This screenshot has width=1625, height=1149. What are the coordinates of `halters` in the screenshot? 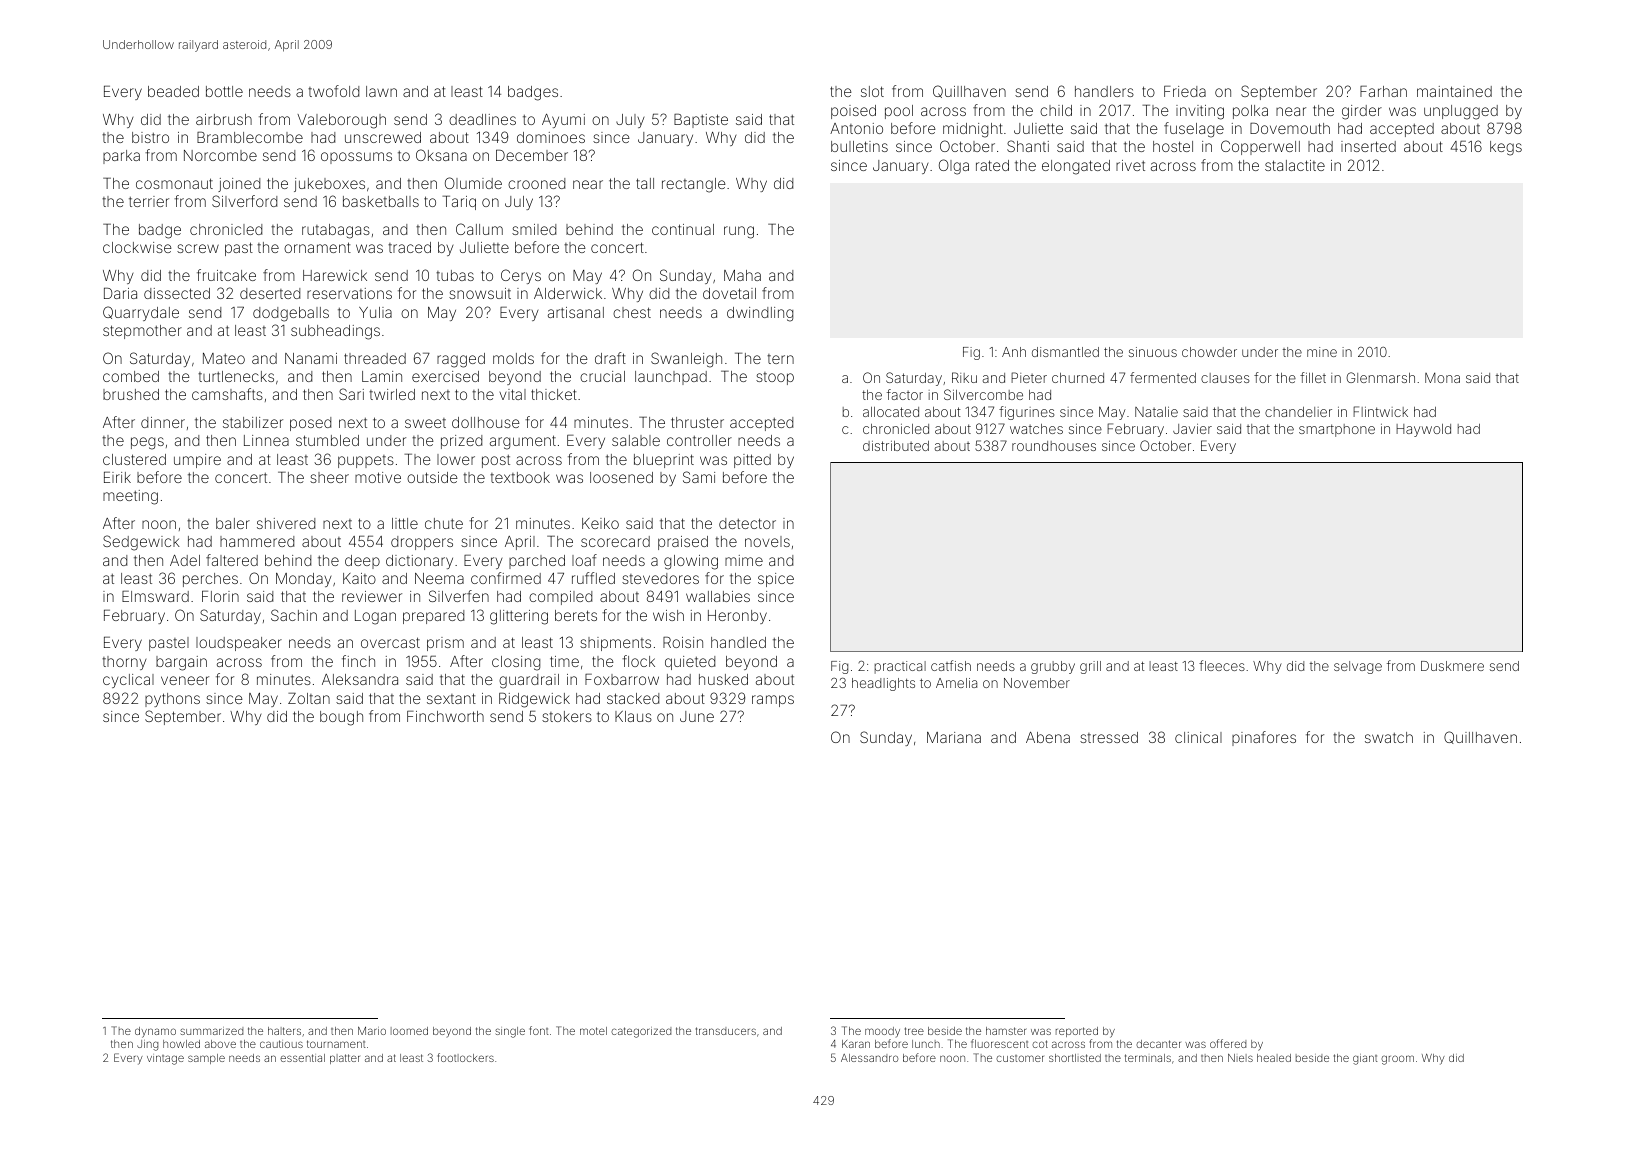 It's located at (284, 1031).
